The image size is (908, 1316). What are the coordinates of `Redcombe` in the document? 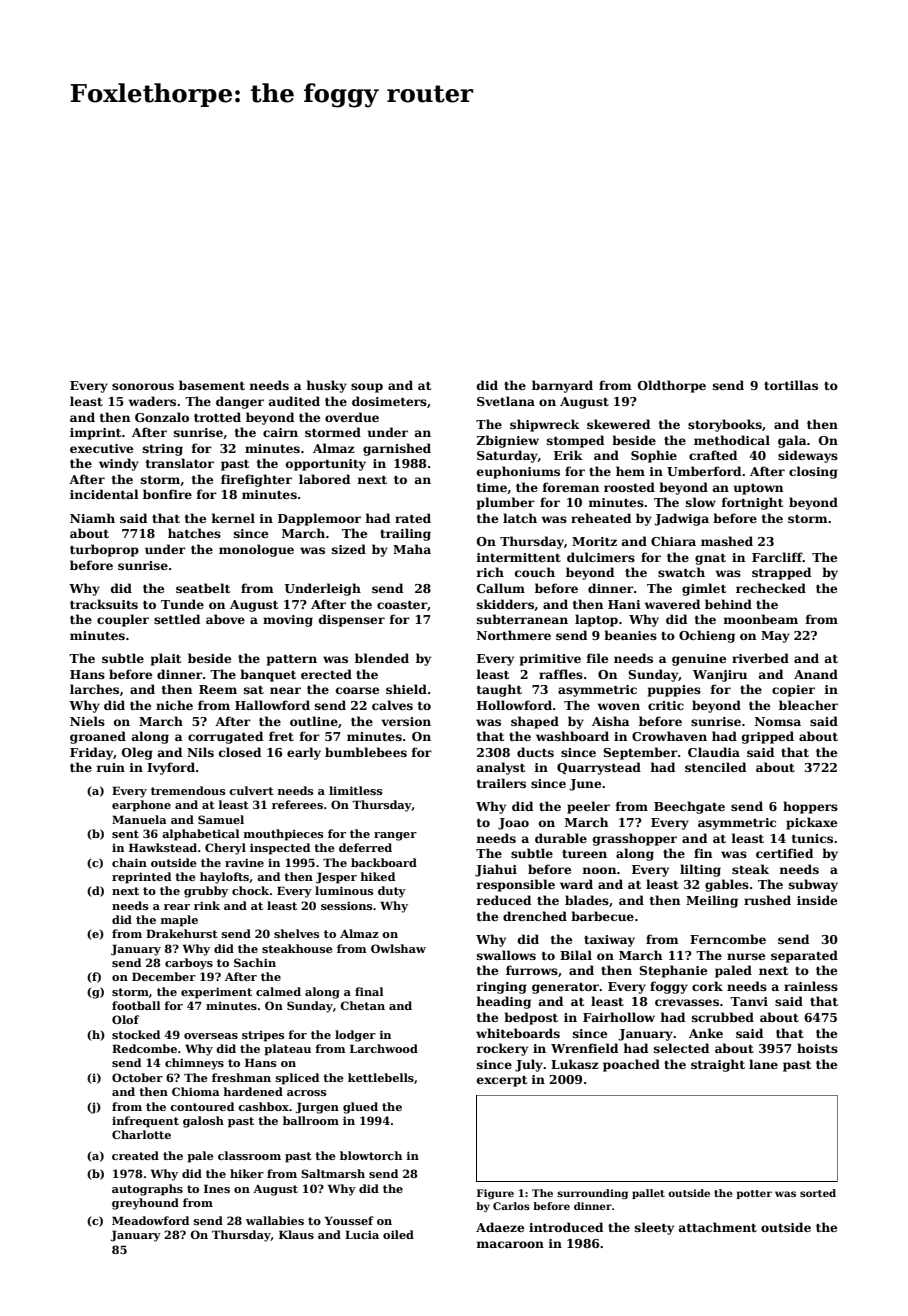 It's located at (144, 1048).
